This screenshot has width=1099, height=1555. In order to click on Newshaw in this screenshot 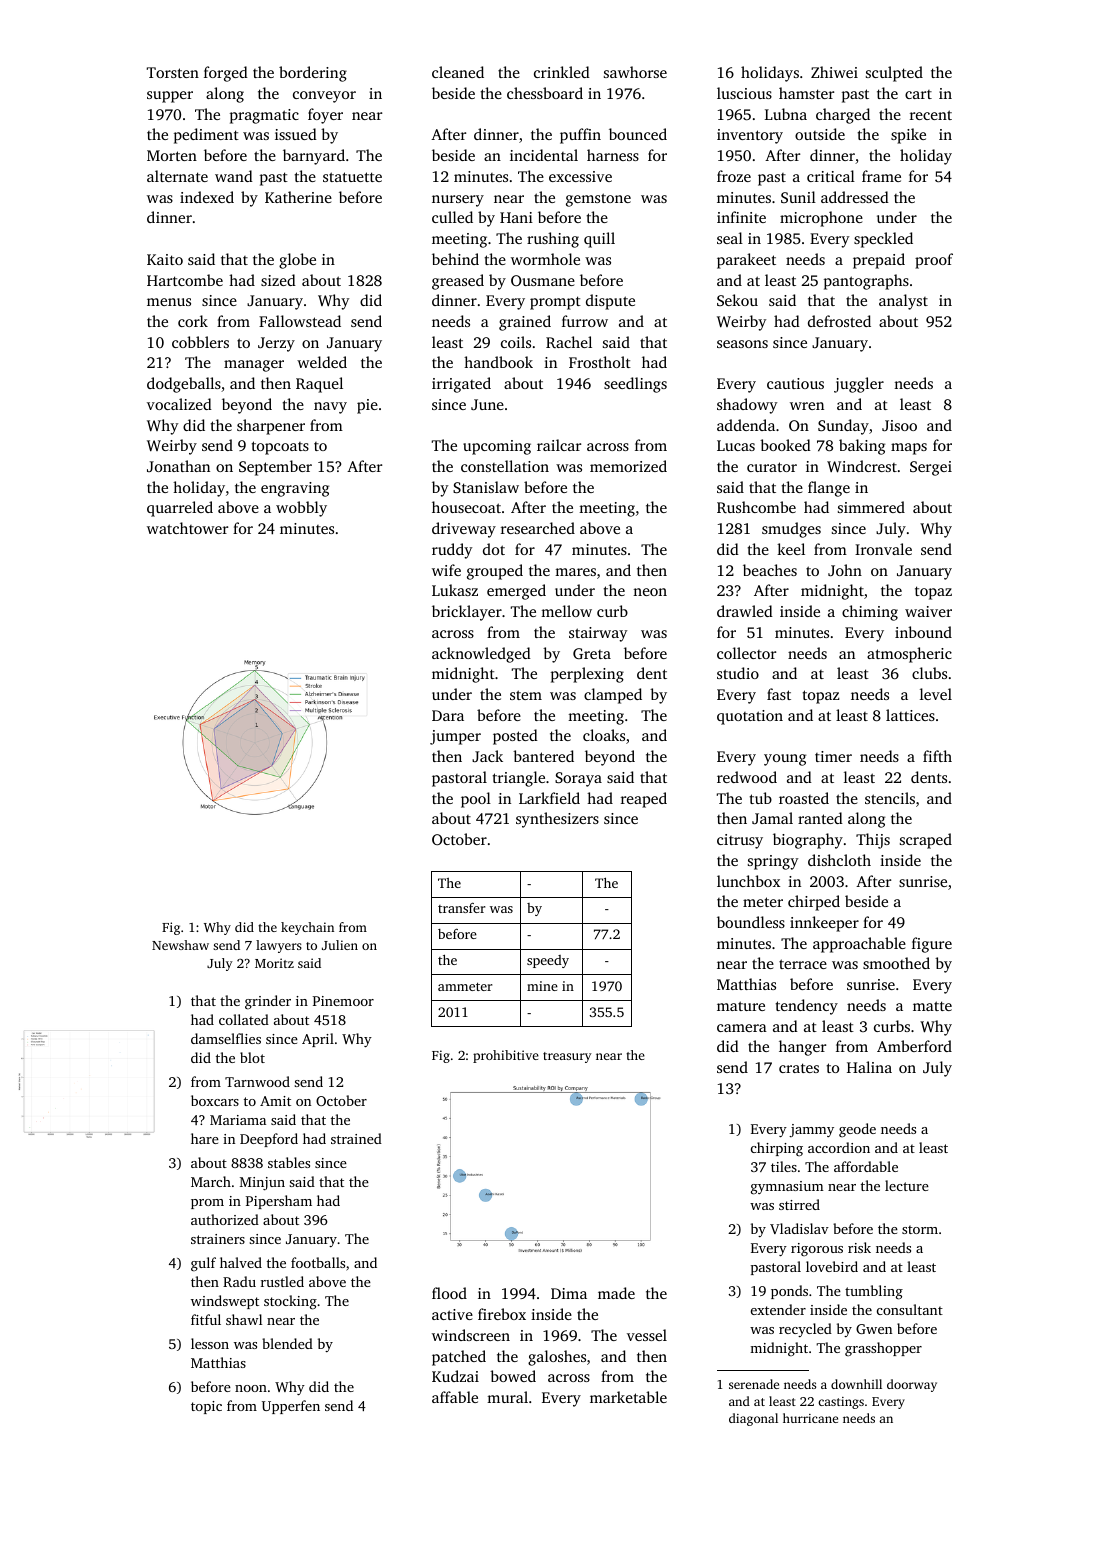, I will do `click(180, 945)`.
